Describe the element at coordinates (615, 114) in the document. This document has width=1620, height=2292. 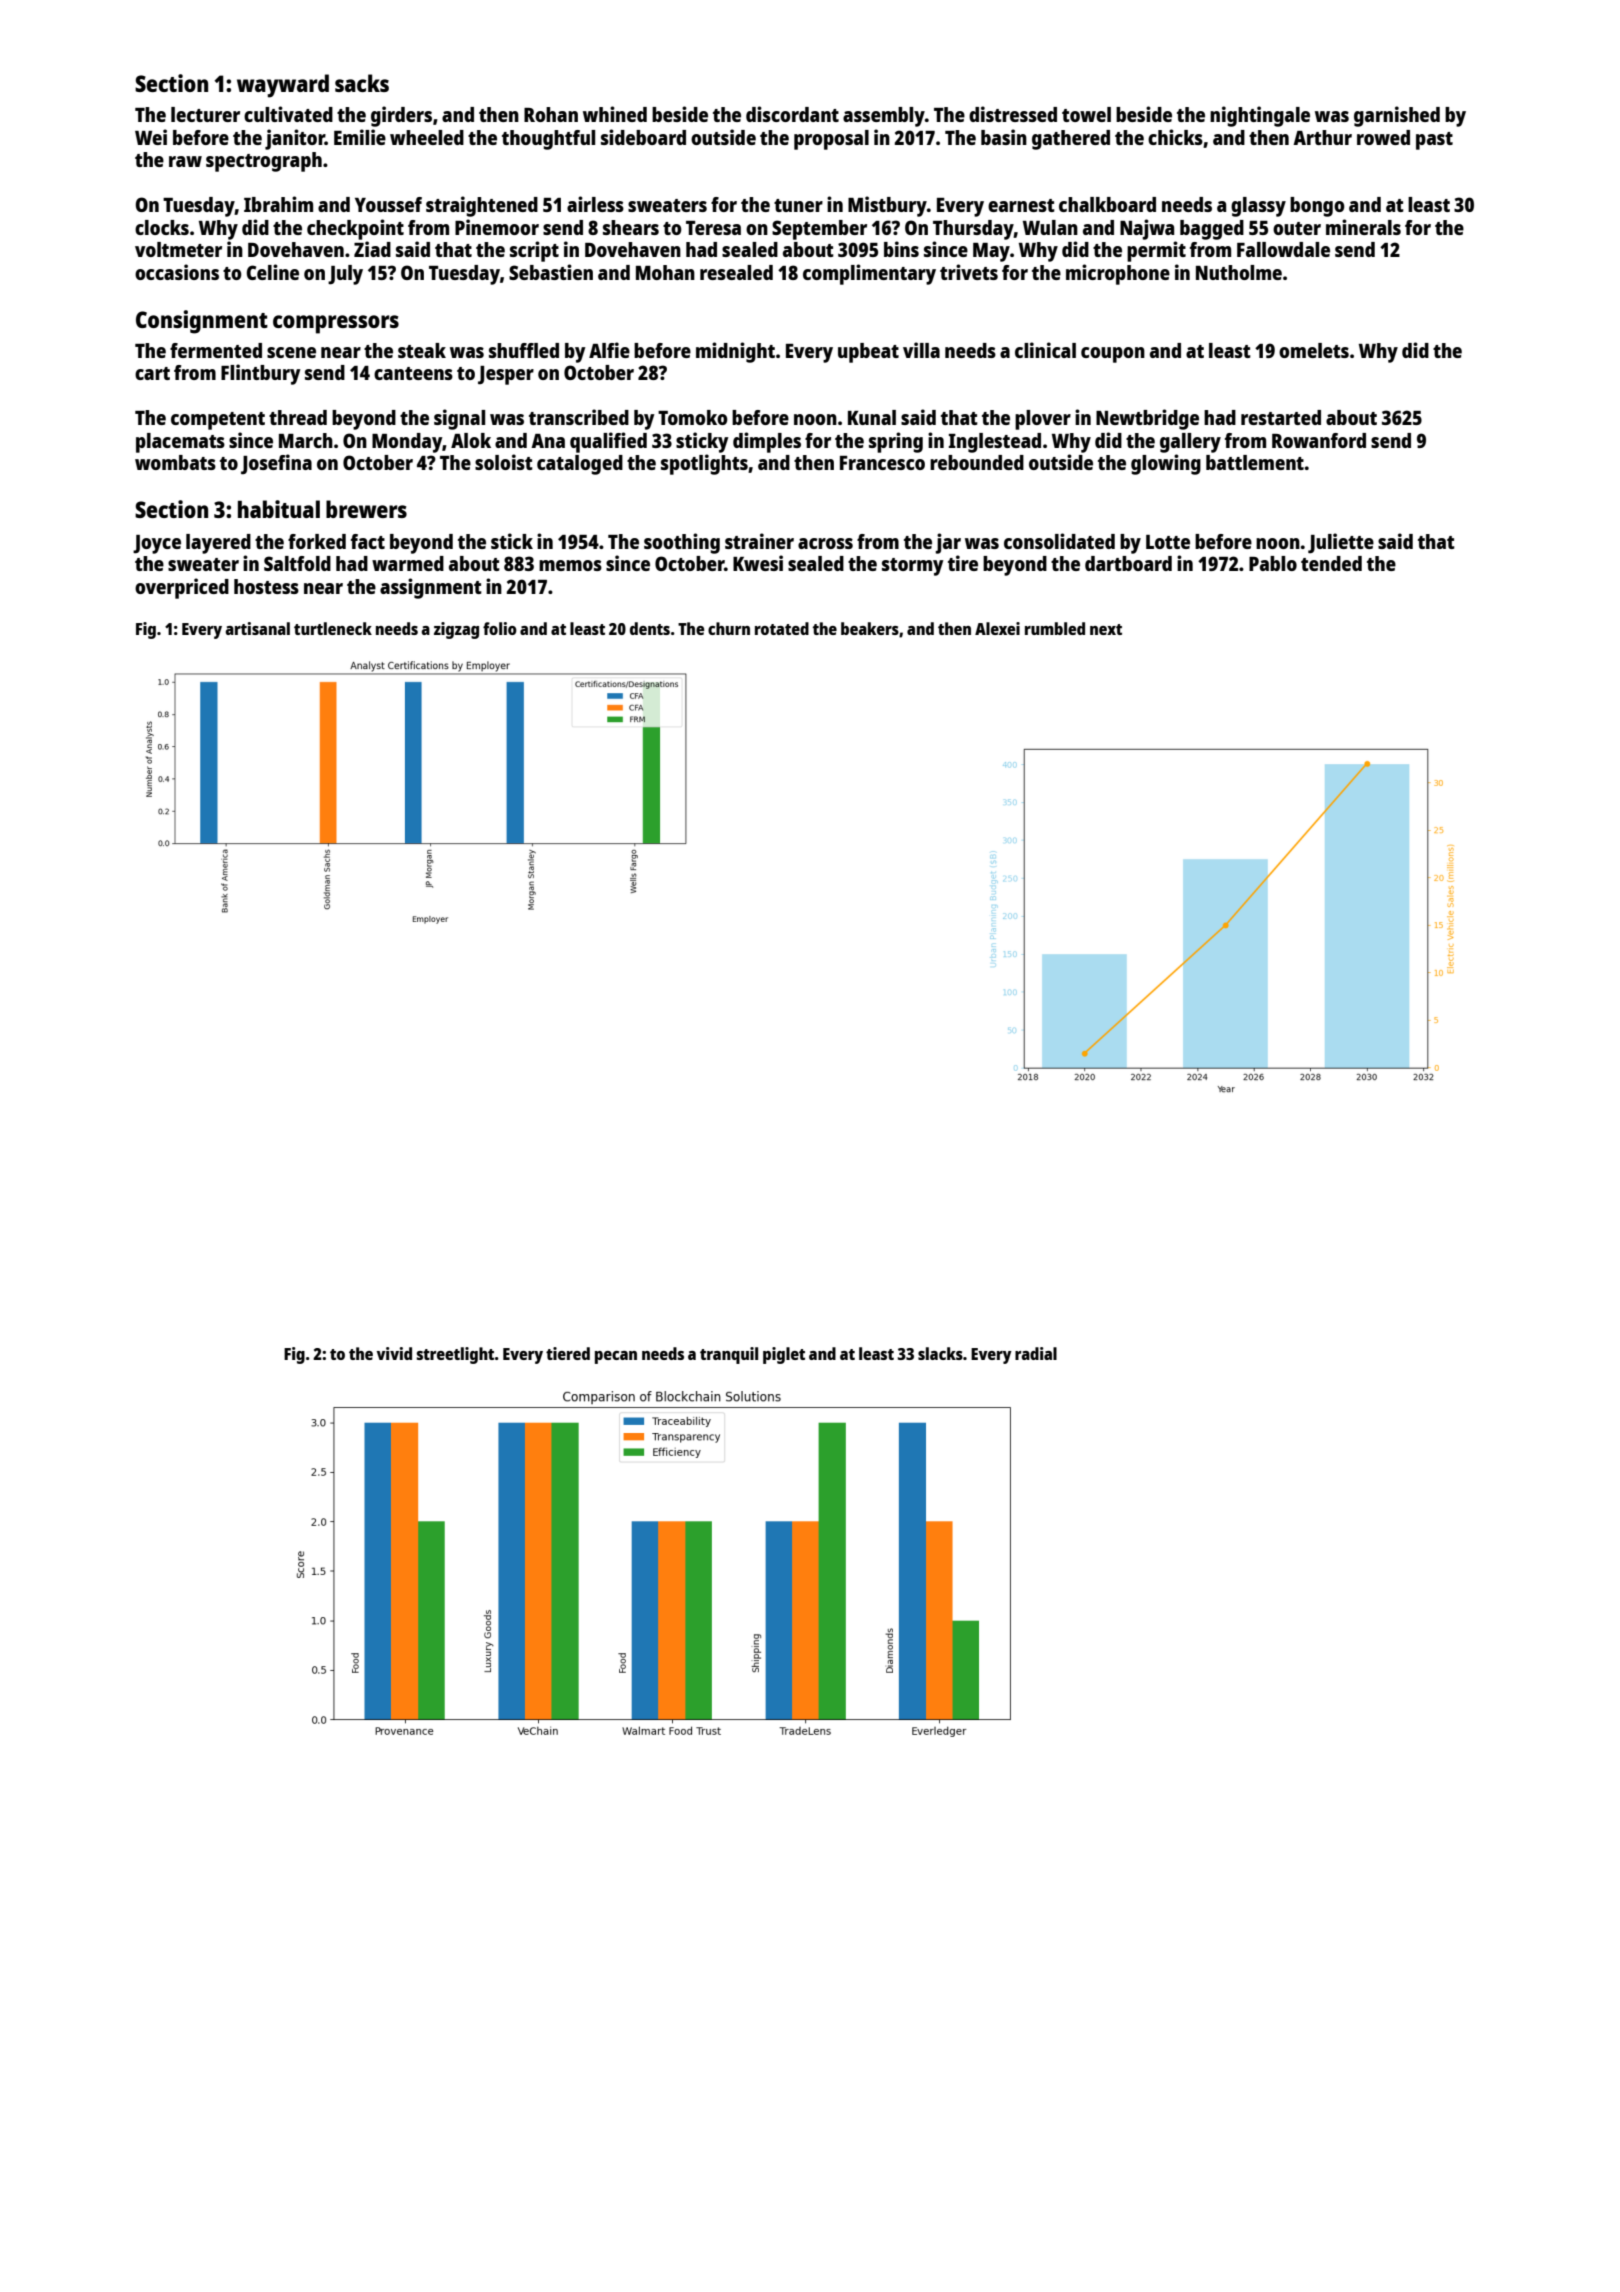
I see `whined` at that location.
